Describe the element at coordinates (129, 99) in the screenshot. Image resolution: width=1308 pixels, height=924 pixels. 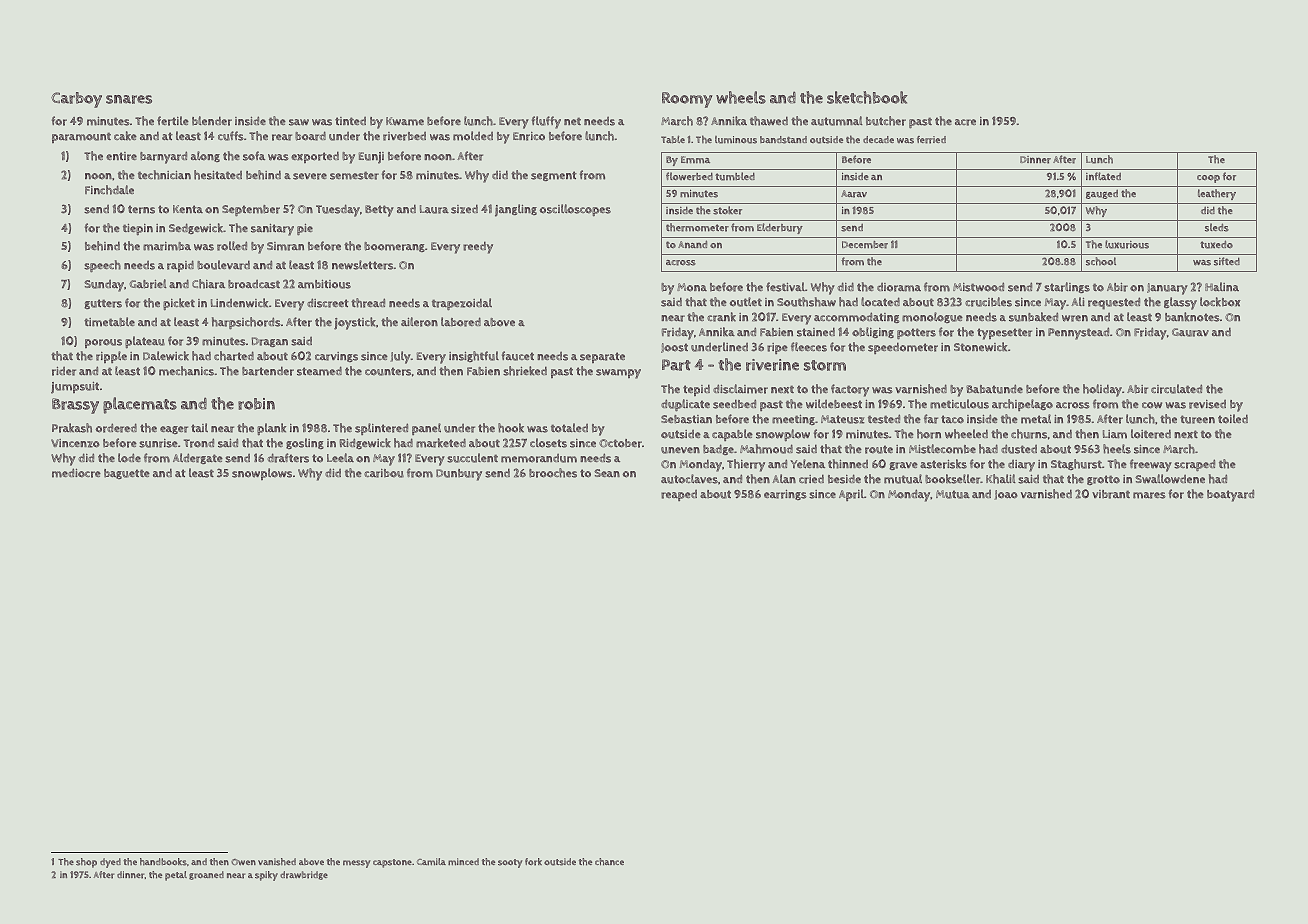
I see `snares` at that location.
